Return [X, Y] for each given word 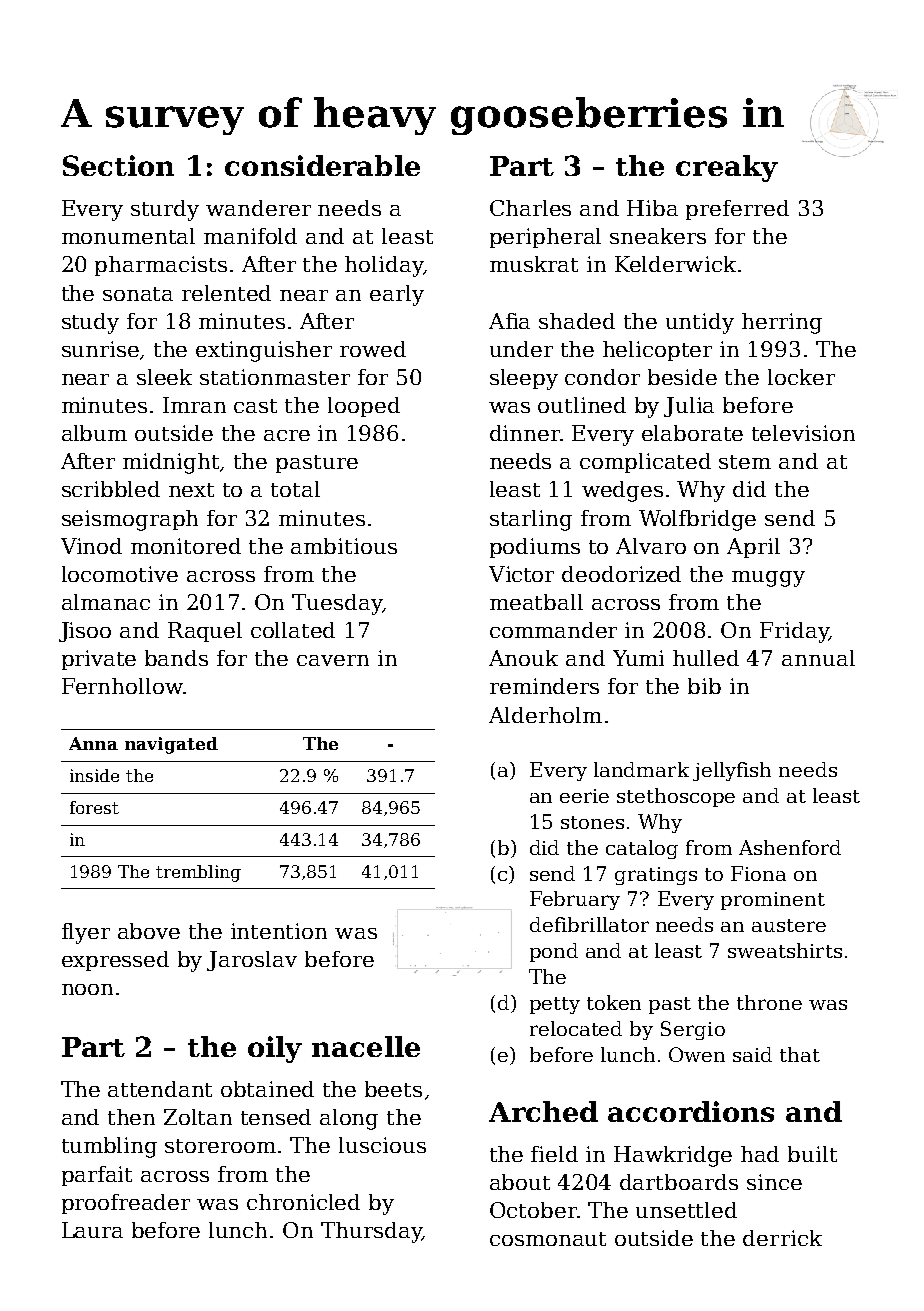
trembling [198, 873]
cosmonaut [548, 1239]
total [295, 489]
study [90, 323]
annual [818, 658]
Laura [92, 1230]
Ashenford [790, 847]
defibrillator [589, 924]
